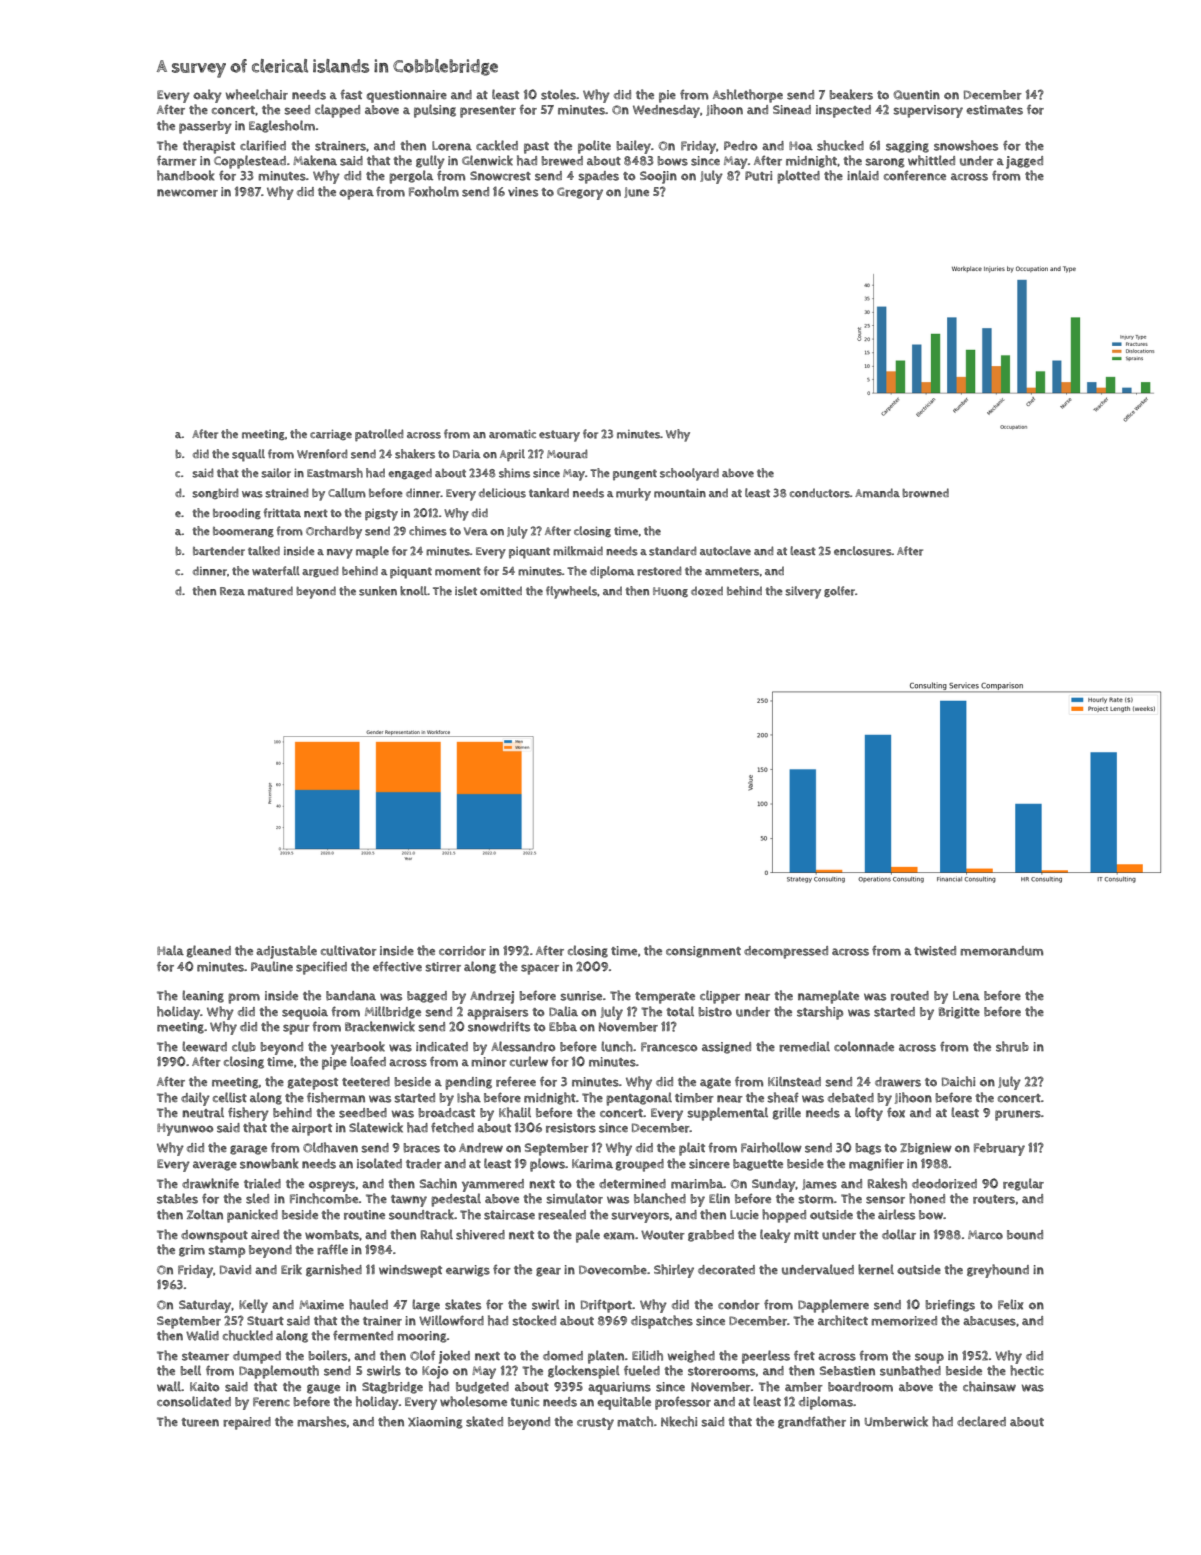 Image resolution: width=1201 pixels, height=1555 pixels. I want to click on gleaned, so click(209, 951).
